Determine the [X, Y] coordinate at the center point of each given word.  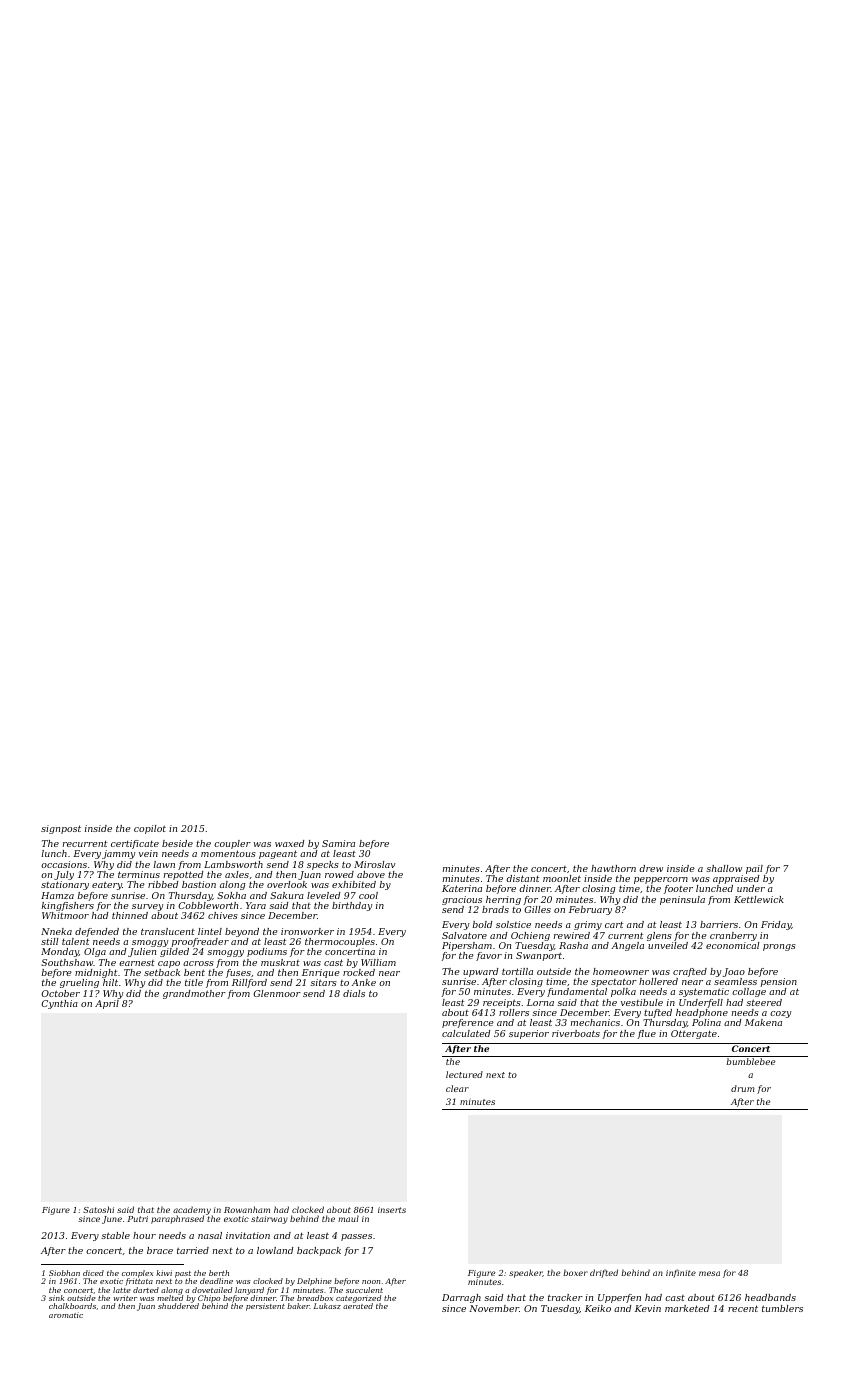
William [378, 962]
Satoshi [98, 1209]
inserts [392, 1210]
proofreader [200, 942]
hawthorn [613, 868]
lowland [275, 1250]
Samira [338, 843]
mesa [709, 1273]
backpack [319, 1251]
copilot [150, 829]
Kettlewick [759, 899]
